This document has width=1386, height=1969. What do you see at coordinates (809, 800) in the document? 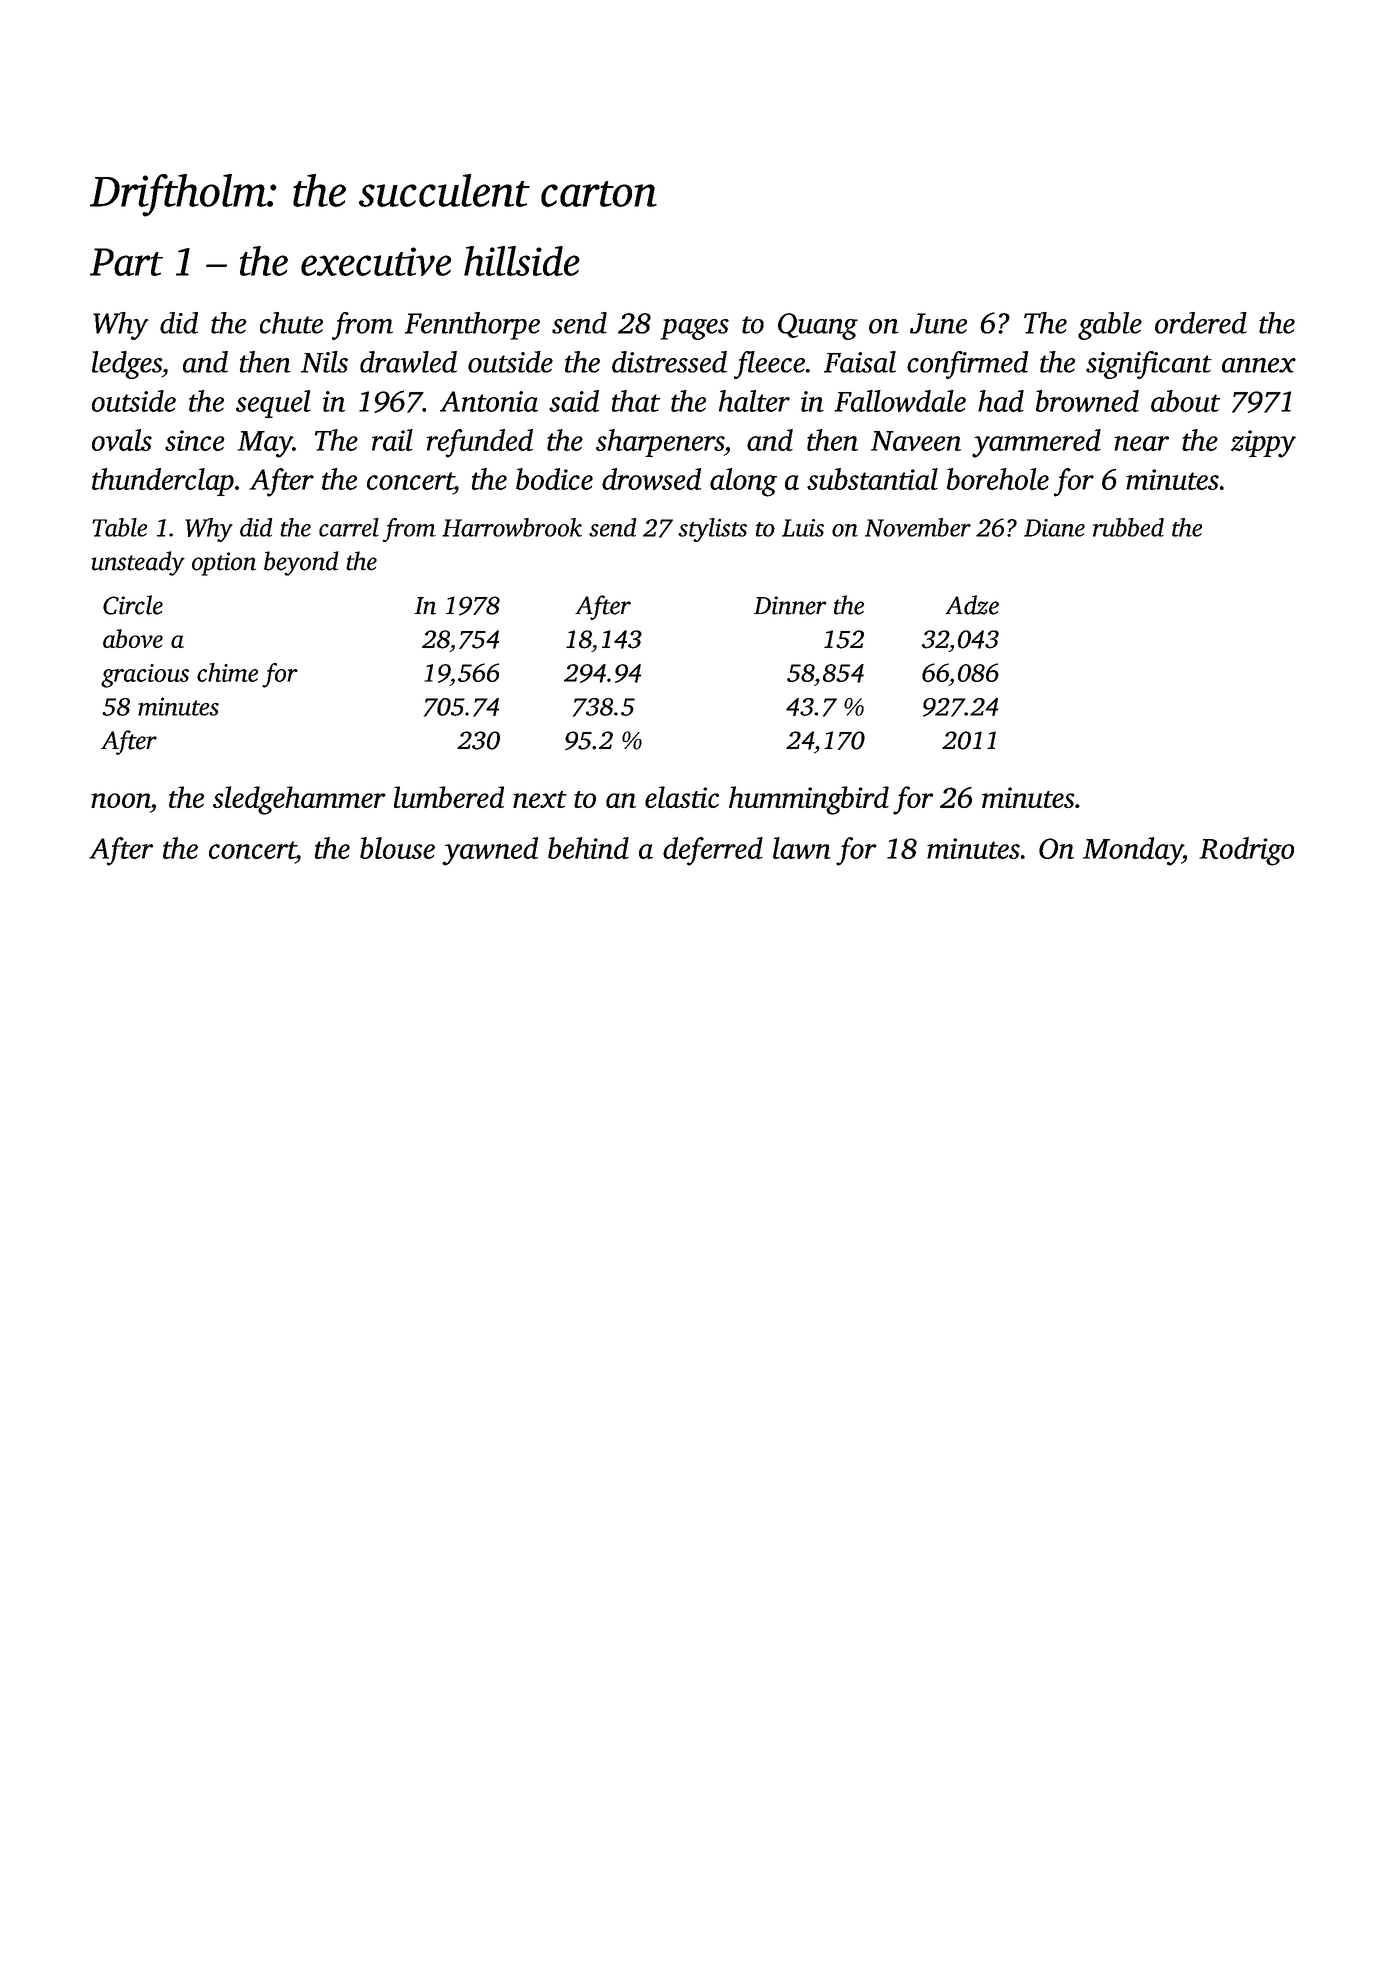
I see `hummingbird` at bounding box center [809, 800].
